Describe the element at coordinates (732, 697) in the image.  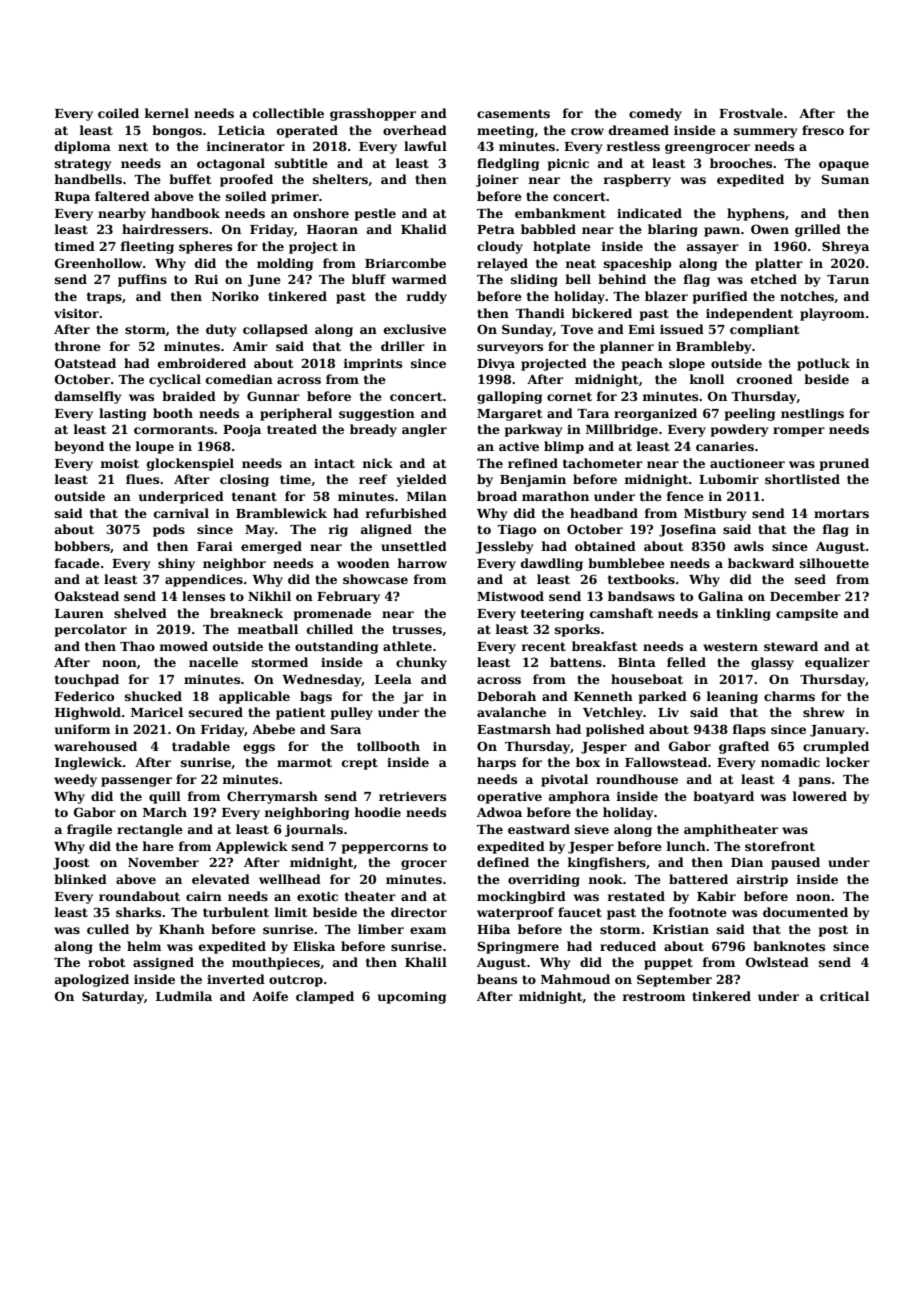
I see `leaning` at that location.
